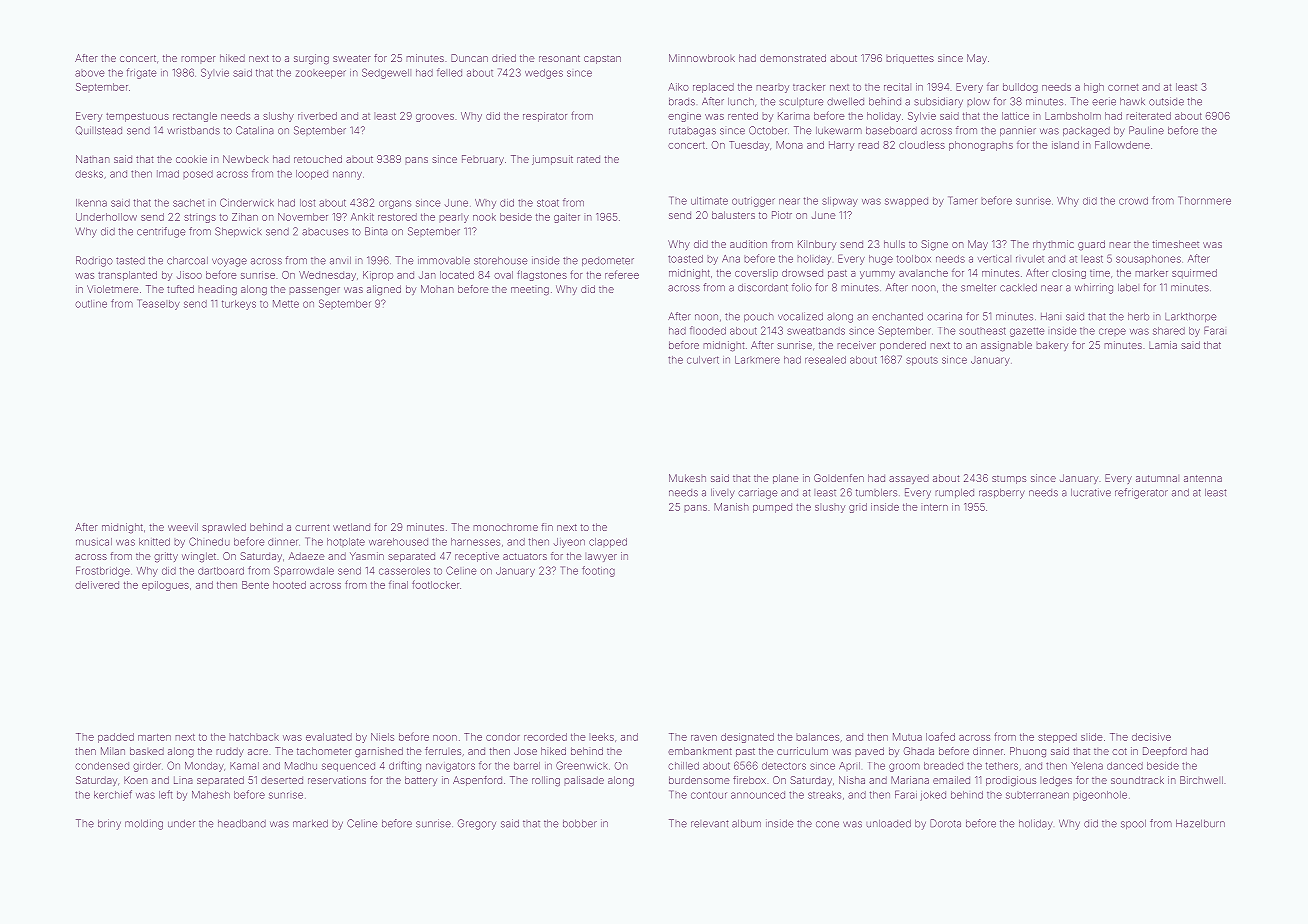 Image resolution: width=1308 pixels, height=924 pixels. What do you see at coordinates (1146, 130) in the image?
I see `Pauline` at bounding box center [1146, 130].
